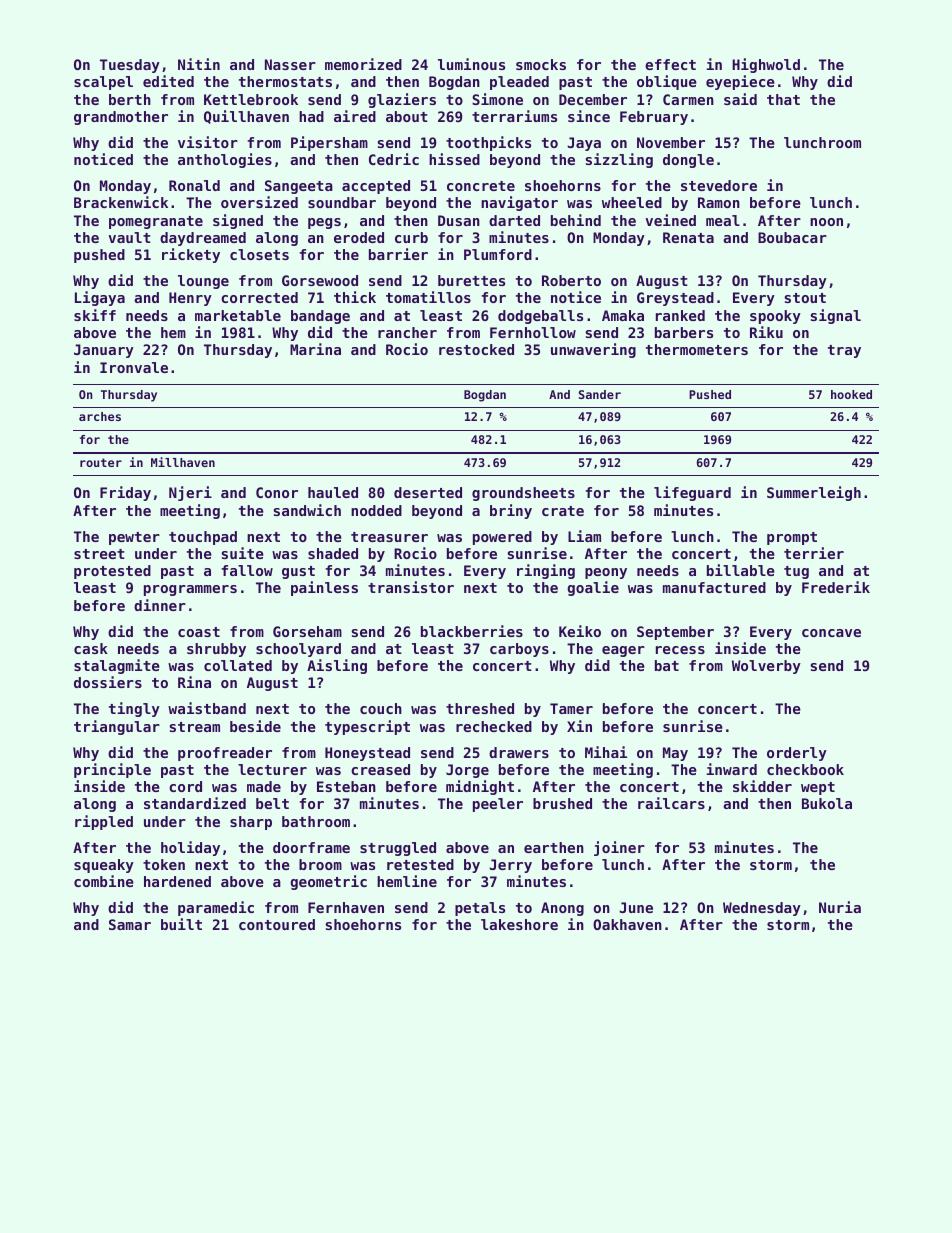 Image resolution: width=952 pixels, height=1233 pixels. What do you see at coordinates (472, 631) in the image?
I see `blackberries` at bounding box center [472, 631].
